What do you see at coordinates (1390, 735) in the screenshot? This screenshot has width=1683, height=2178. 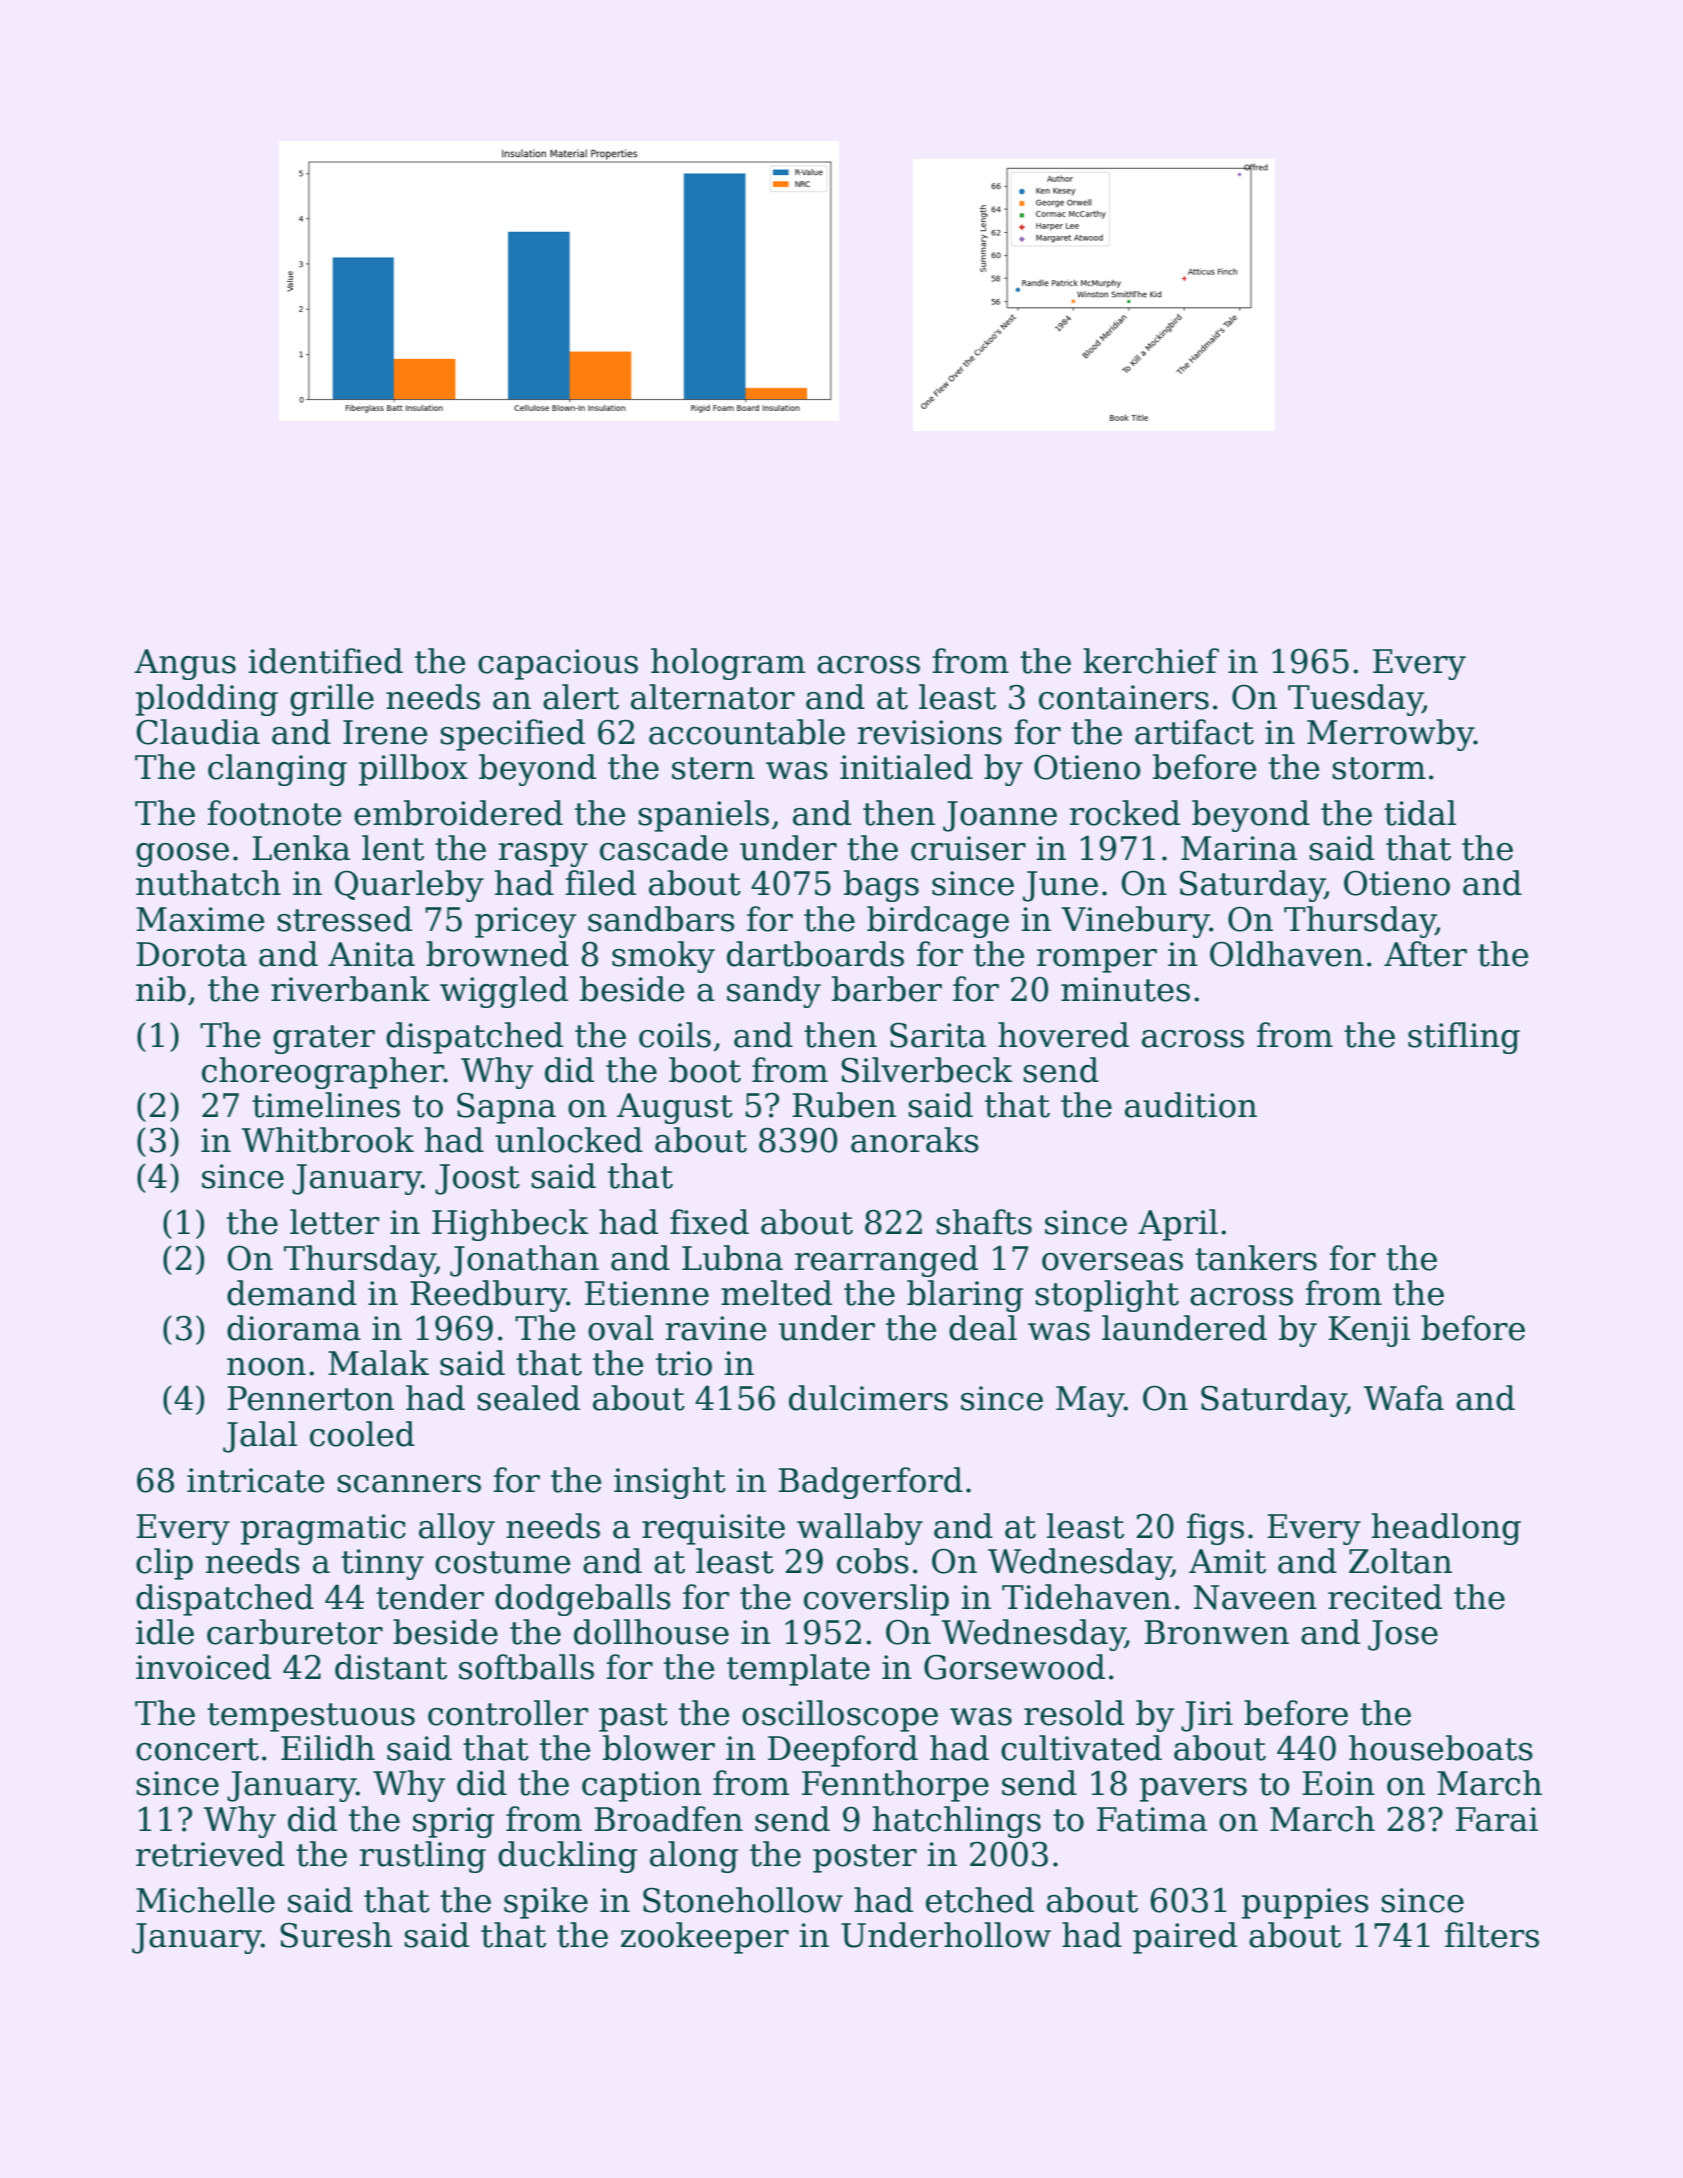 I see `Merrowby` at bounding box center [1390, 735].
